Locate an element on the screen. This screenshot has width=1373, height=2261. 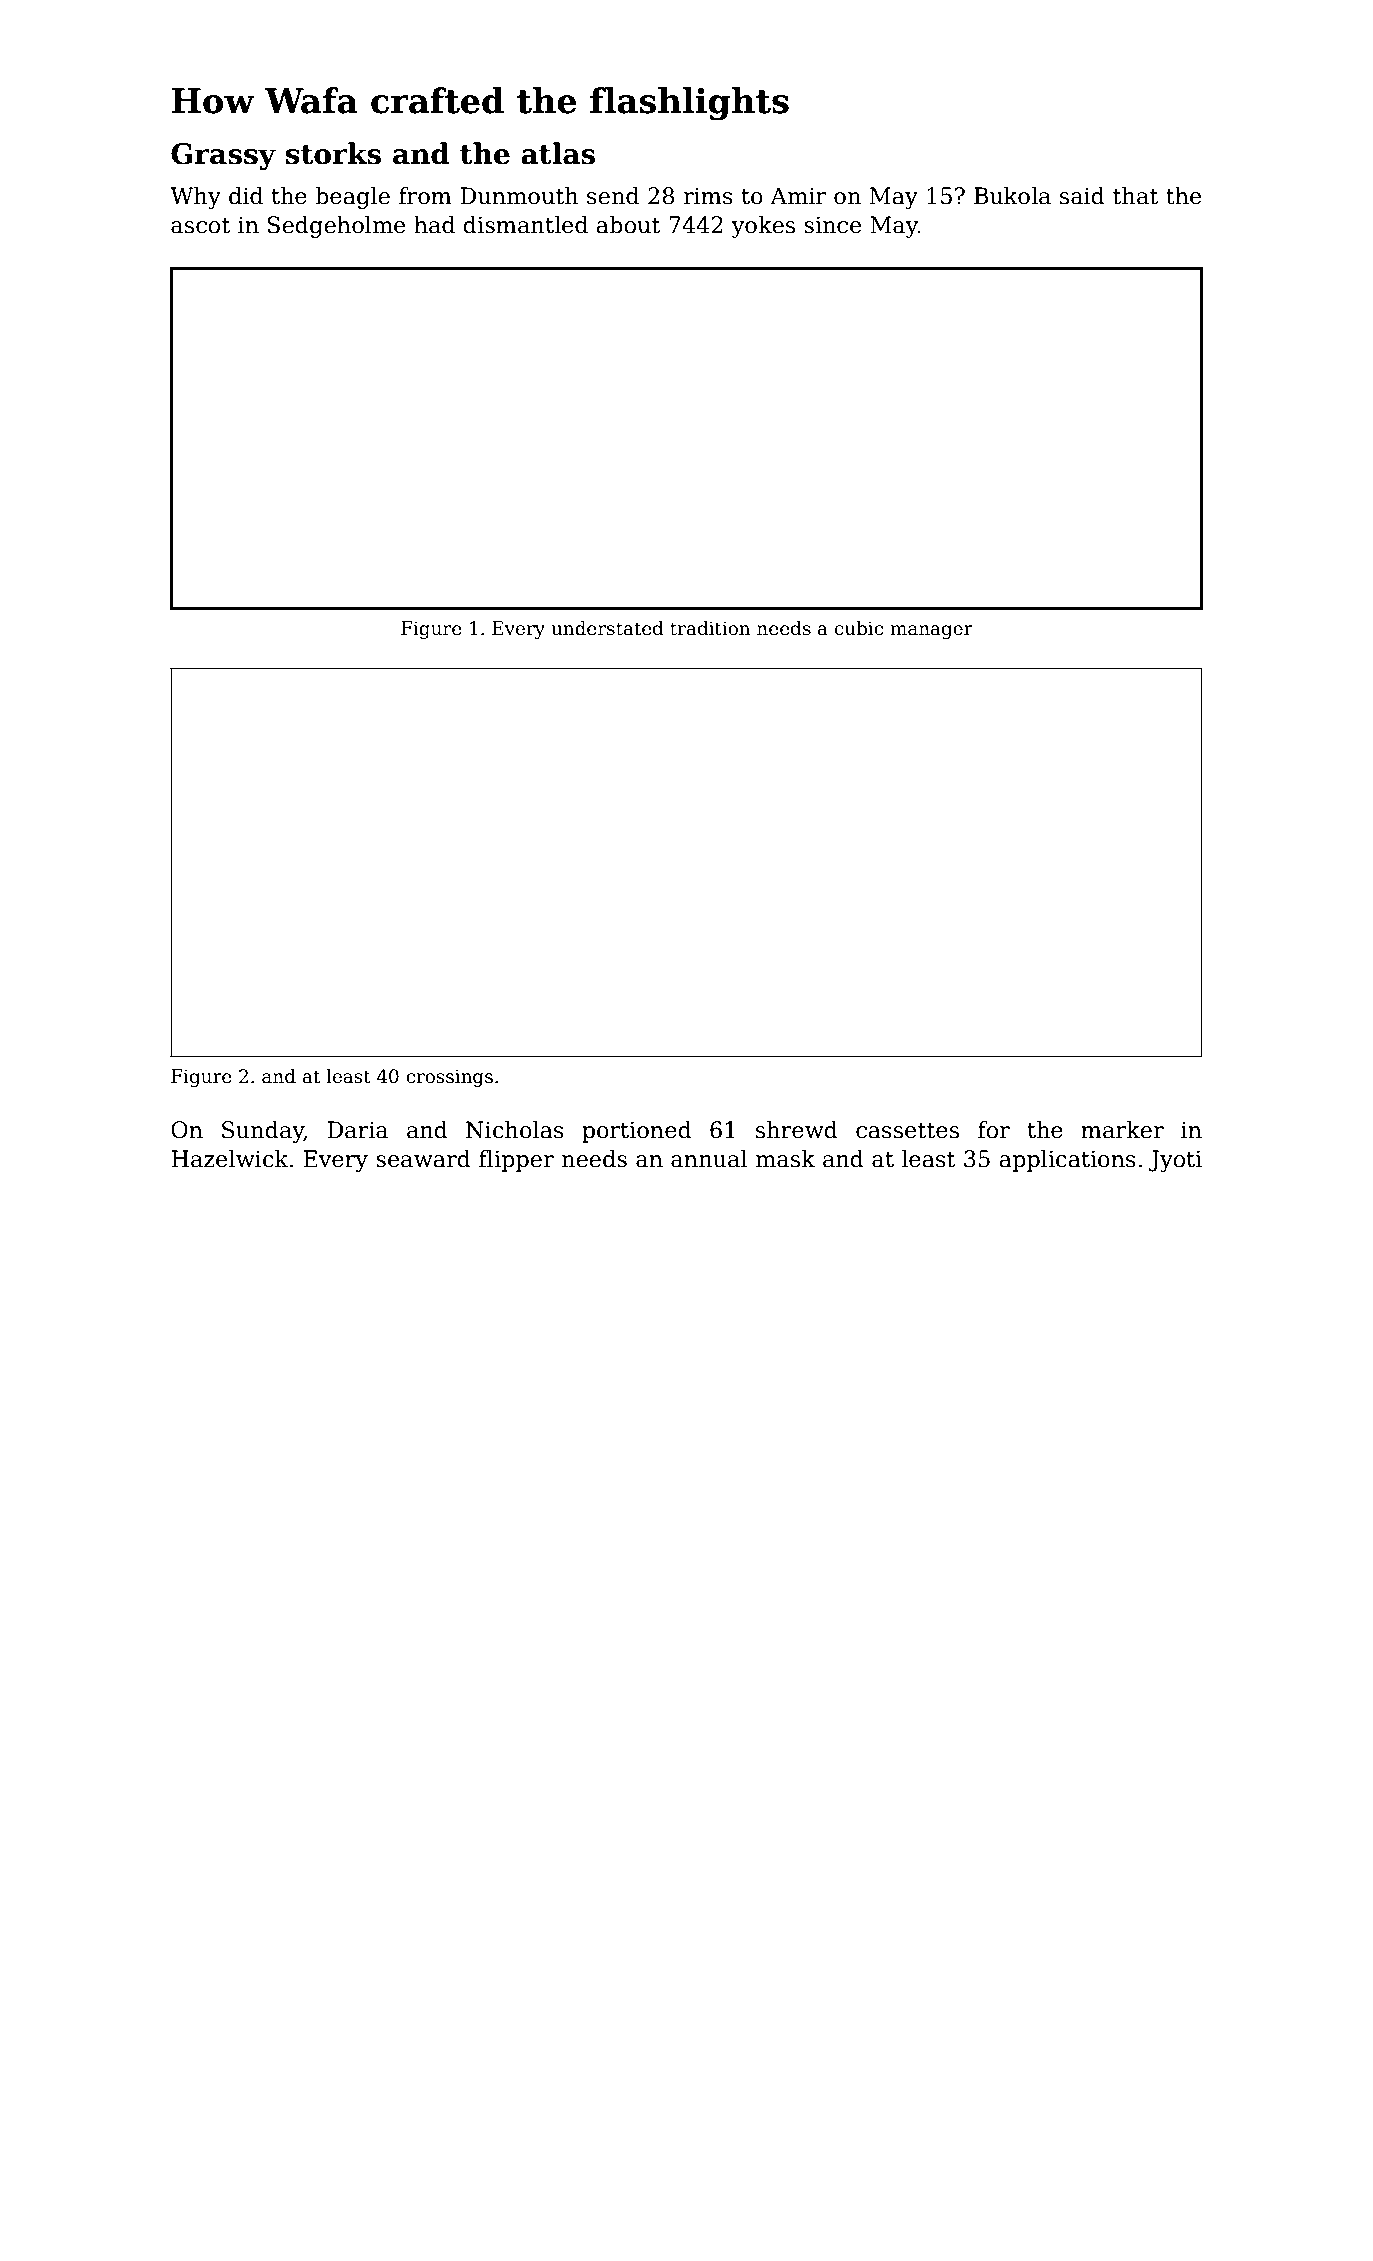
understated is located at coordinates (607, 628).
